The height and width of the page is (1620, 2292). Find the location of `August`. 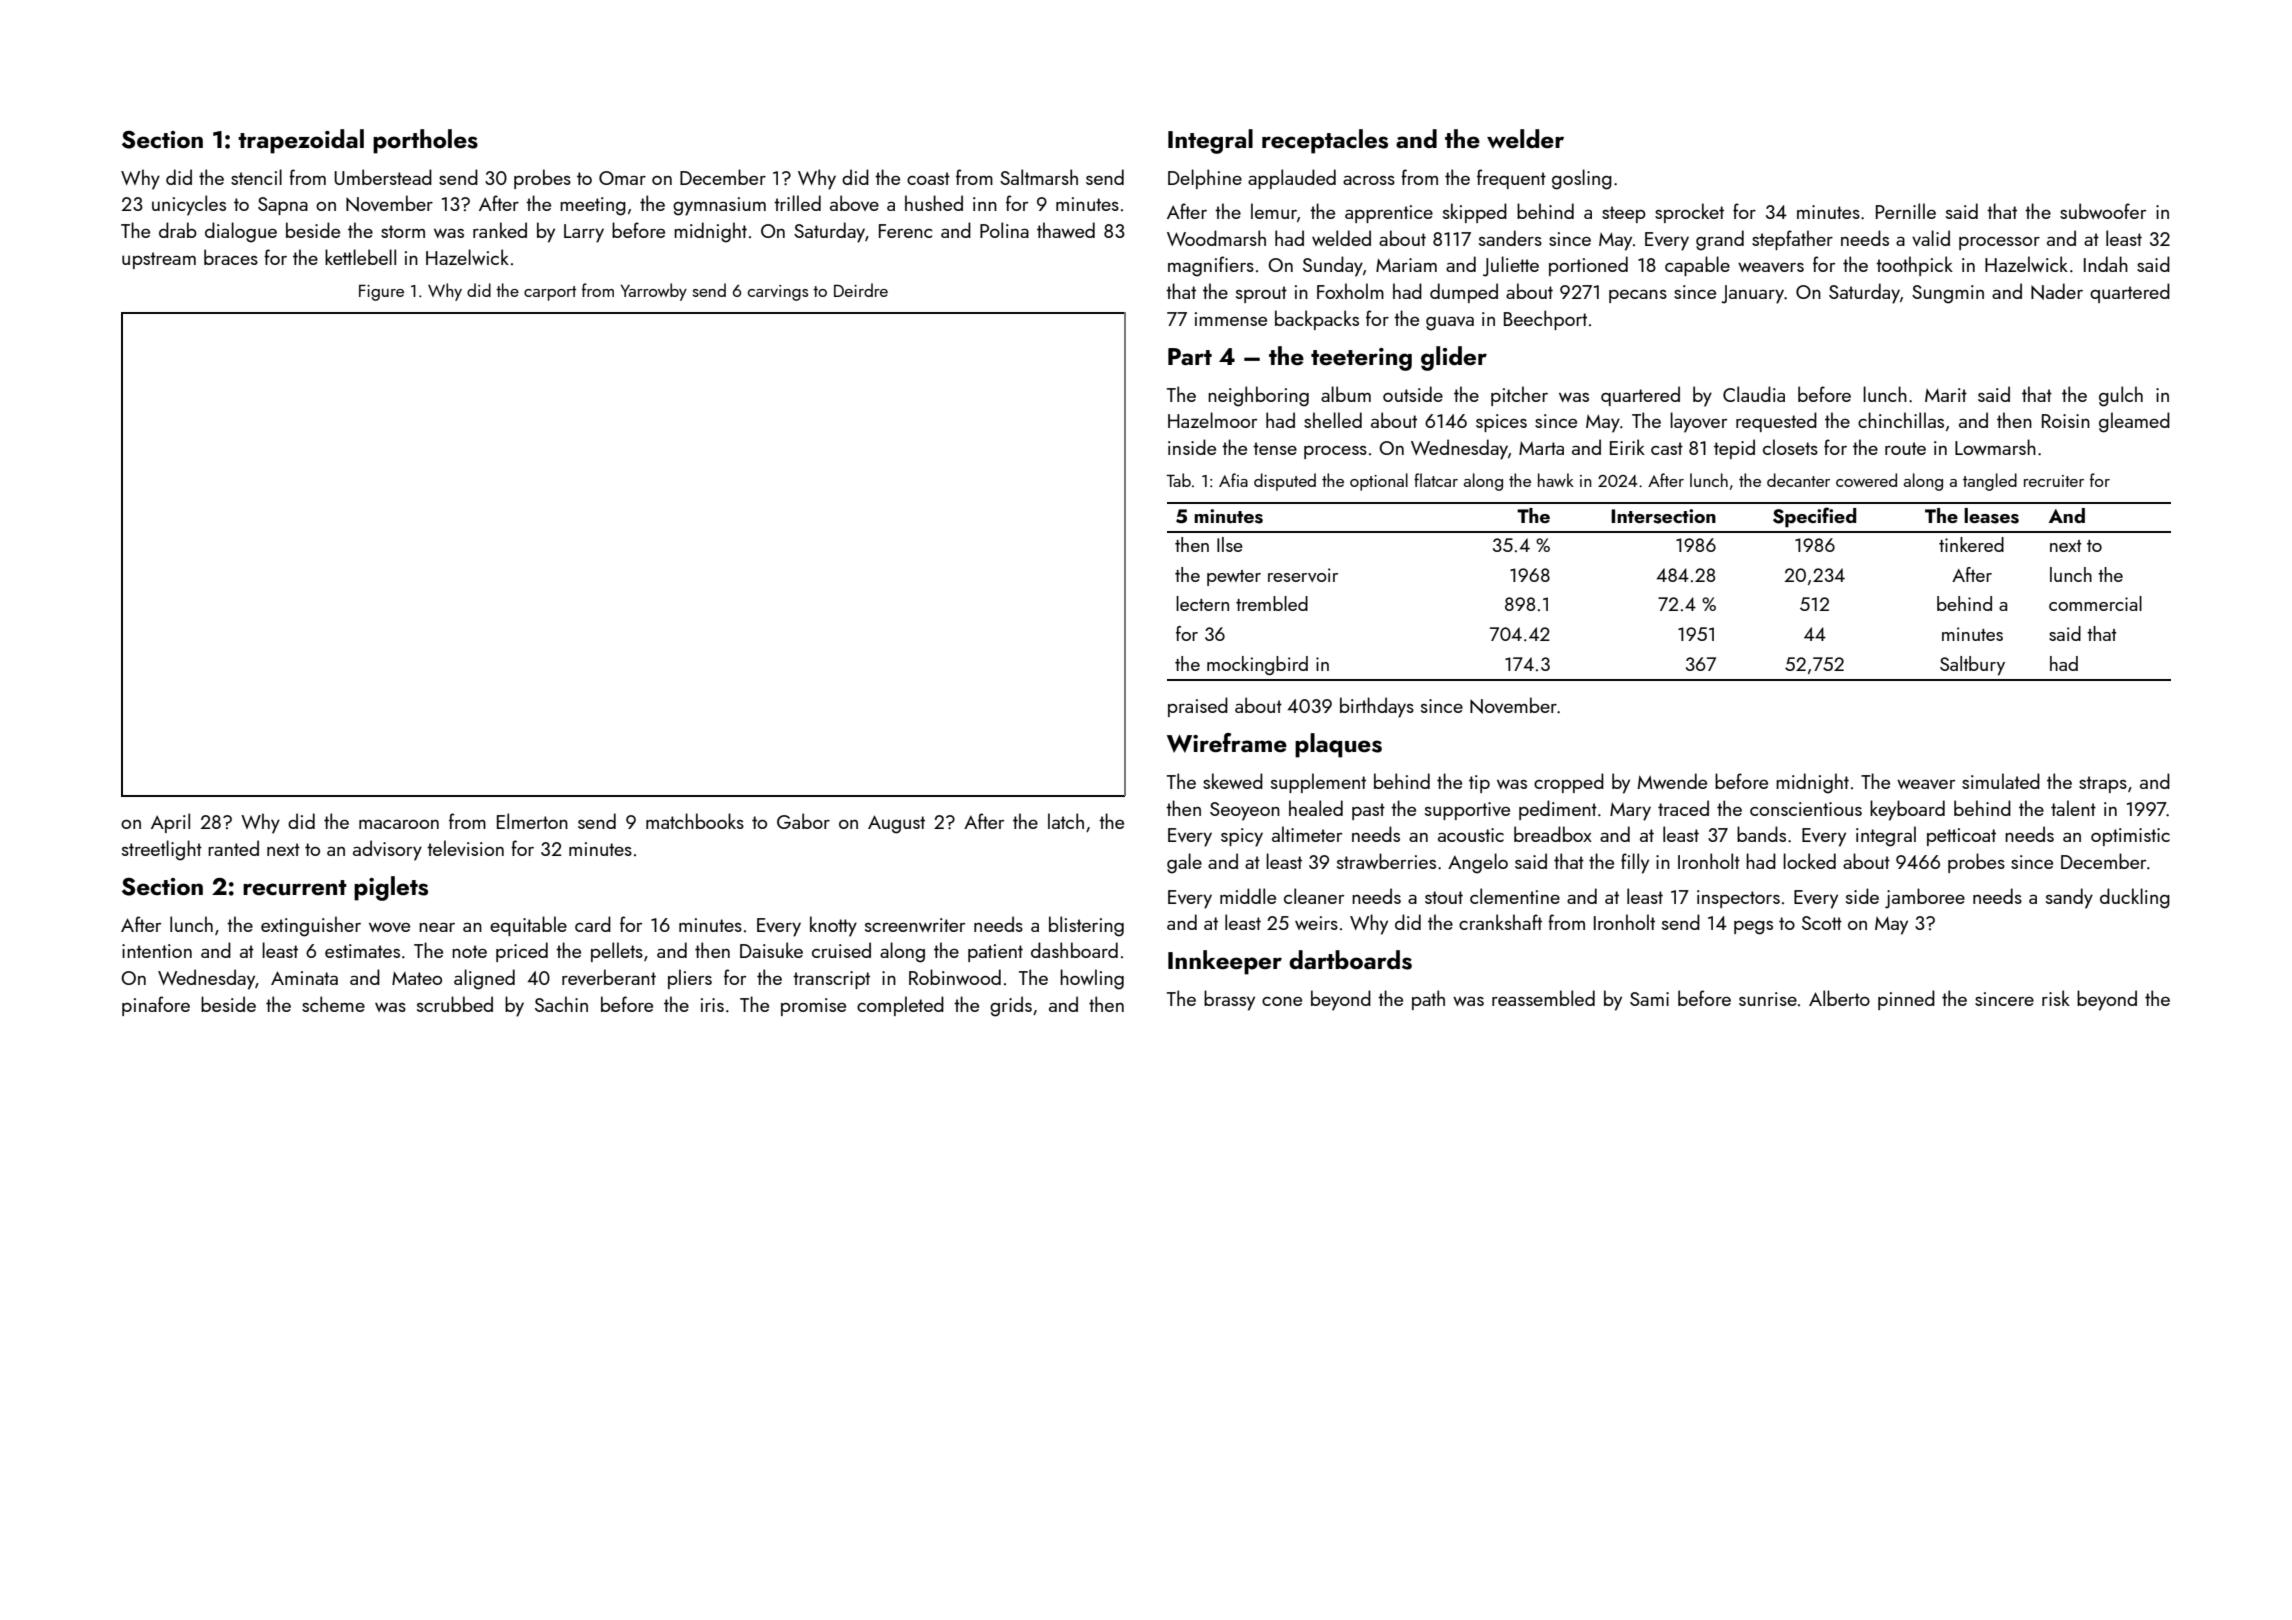

August is located at coordinates (896, 824).
